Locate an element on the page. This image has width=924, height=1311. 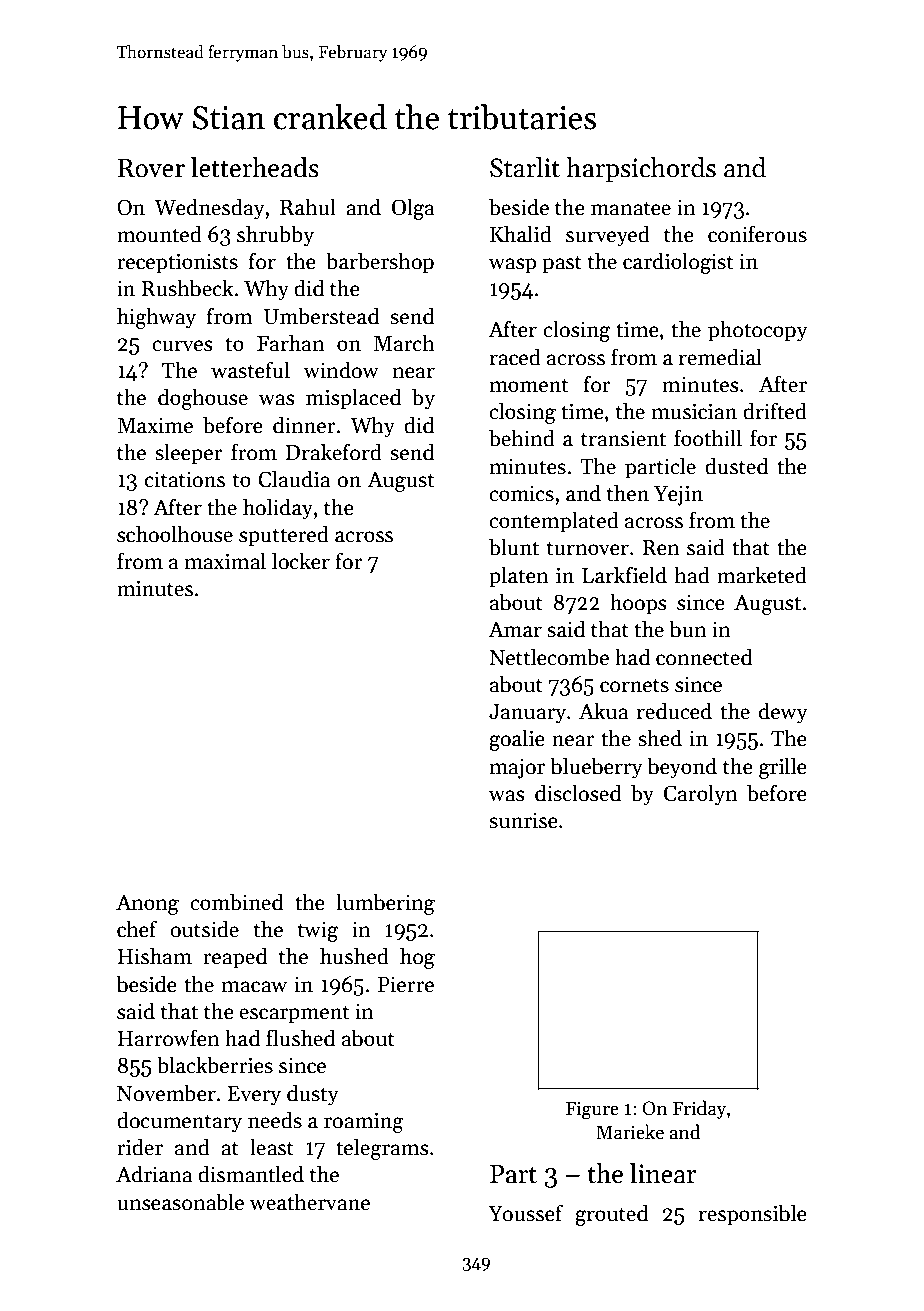
Rover is located at coordinates (151, 168).
